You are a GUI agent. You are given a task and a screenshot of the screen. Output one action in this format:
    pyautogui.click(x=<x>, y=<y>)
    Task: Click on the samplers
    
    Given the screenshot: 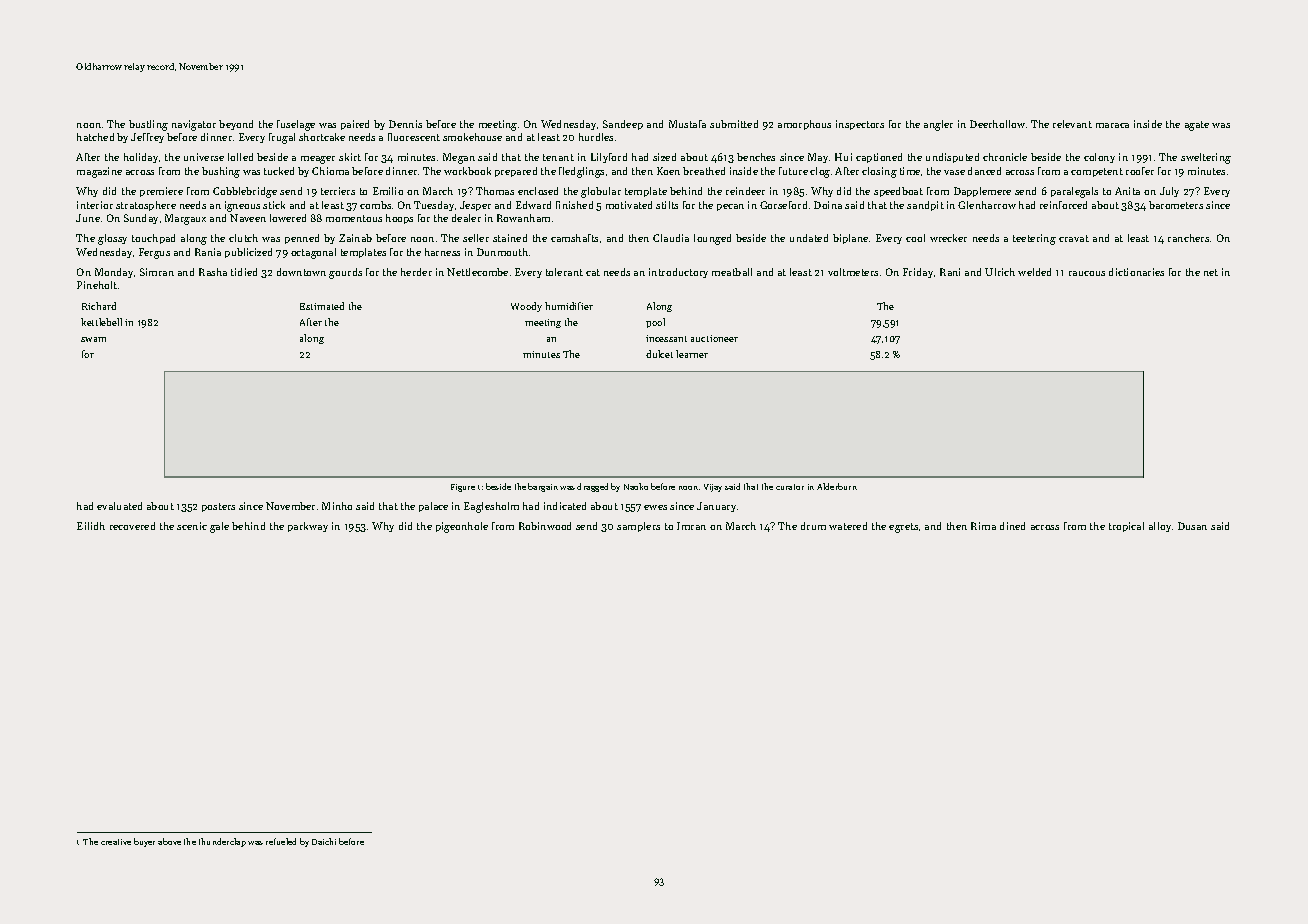 What is the action you would take?
    pyautogui.click(x=638, y=527)
